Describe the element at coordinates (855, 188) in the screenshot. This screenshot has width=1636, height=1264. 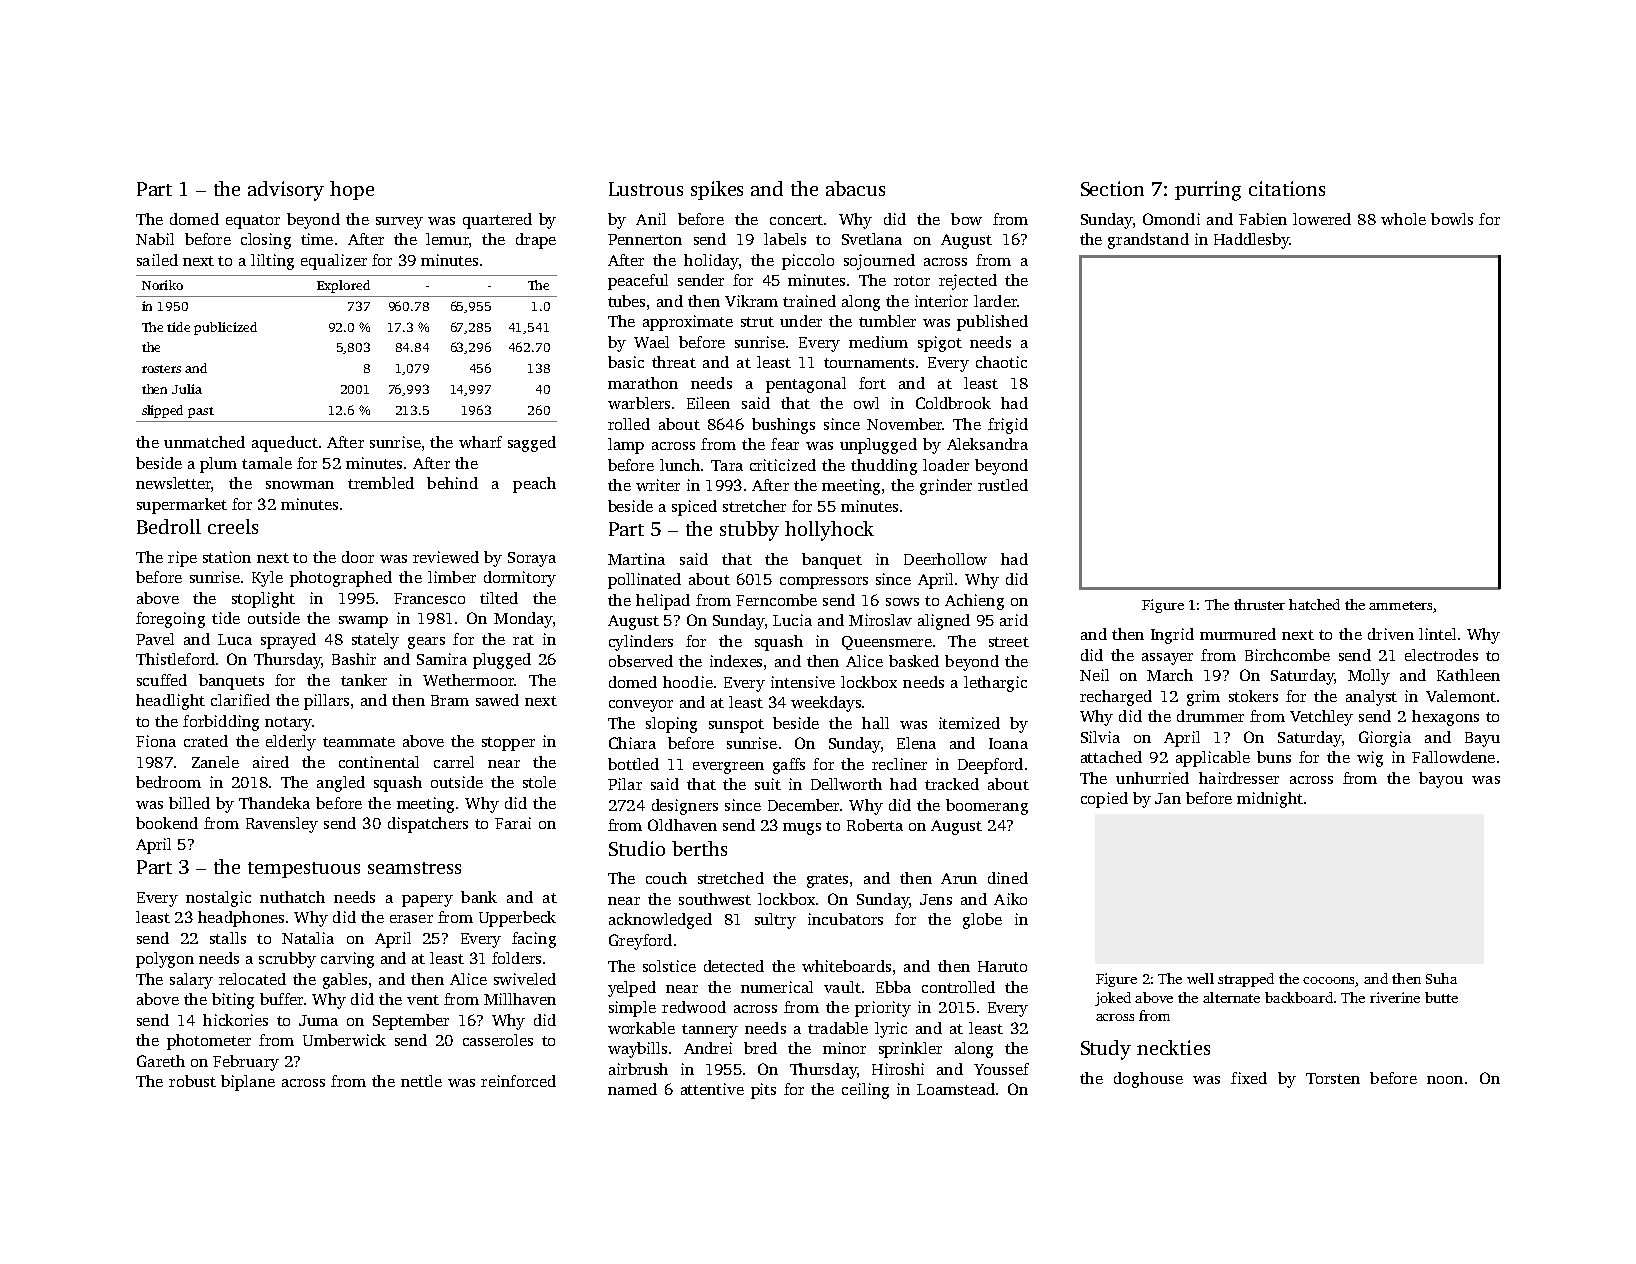
I see `abacus` at that location.
